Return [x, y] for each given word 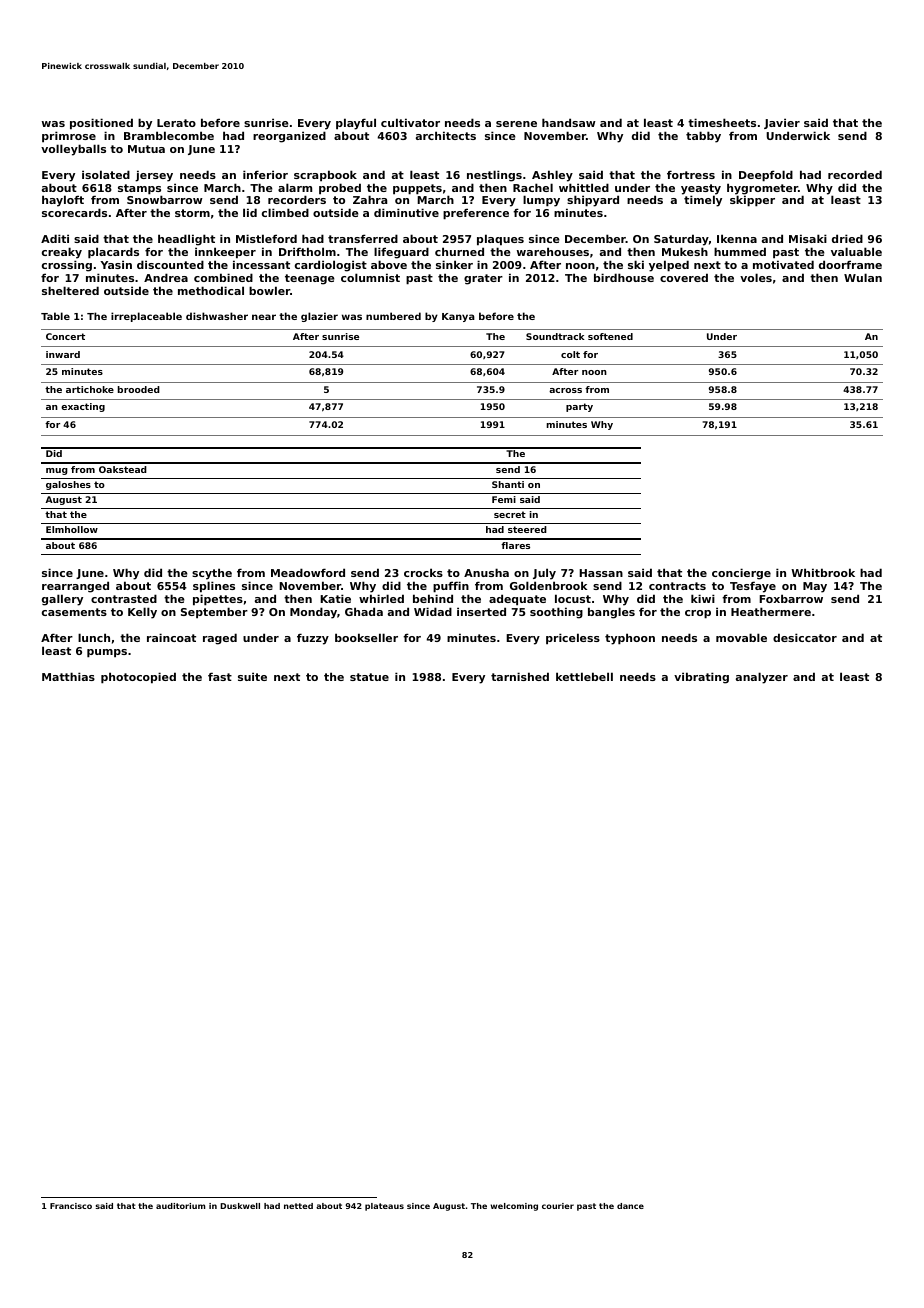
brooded [139, 389]
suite [252, 676]
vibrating [701, 678]
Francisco [71, 1206]
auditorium [180, 1206]
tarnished [520, 676]
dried [847, 238]
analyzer [762, 678]
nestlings [494, 176]
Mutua [146, 149]
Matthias [68, 676]
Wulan [863, 277]
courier [558, 1206]
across [565, 390]
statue [369, 677]
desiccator [805, 637]
